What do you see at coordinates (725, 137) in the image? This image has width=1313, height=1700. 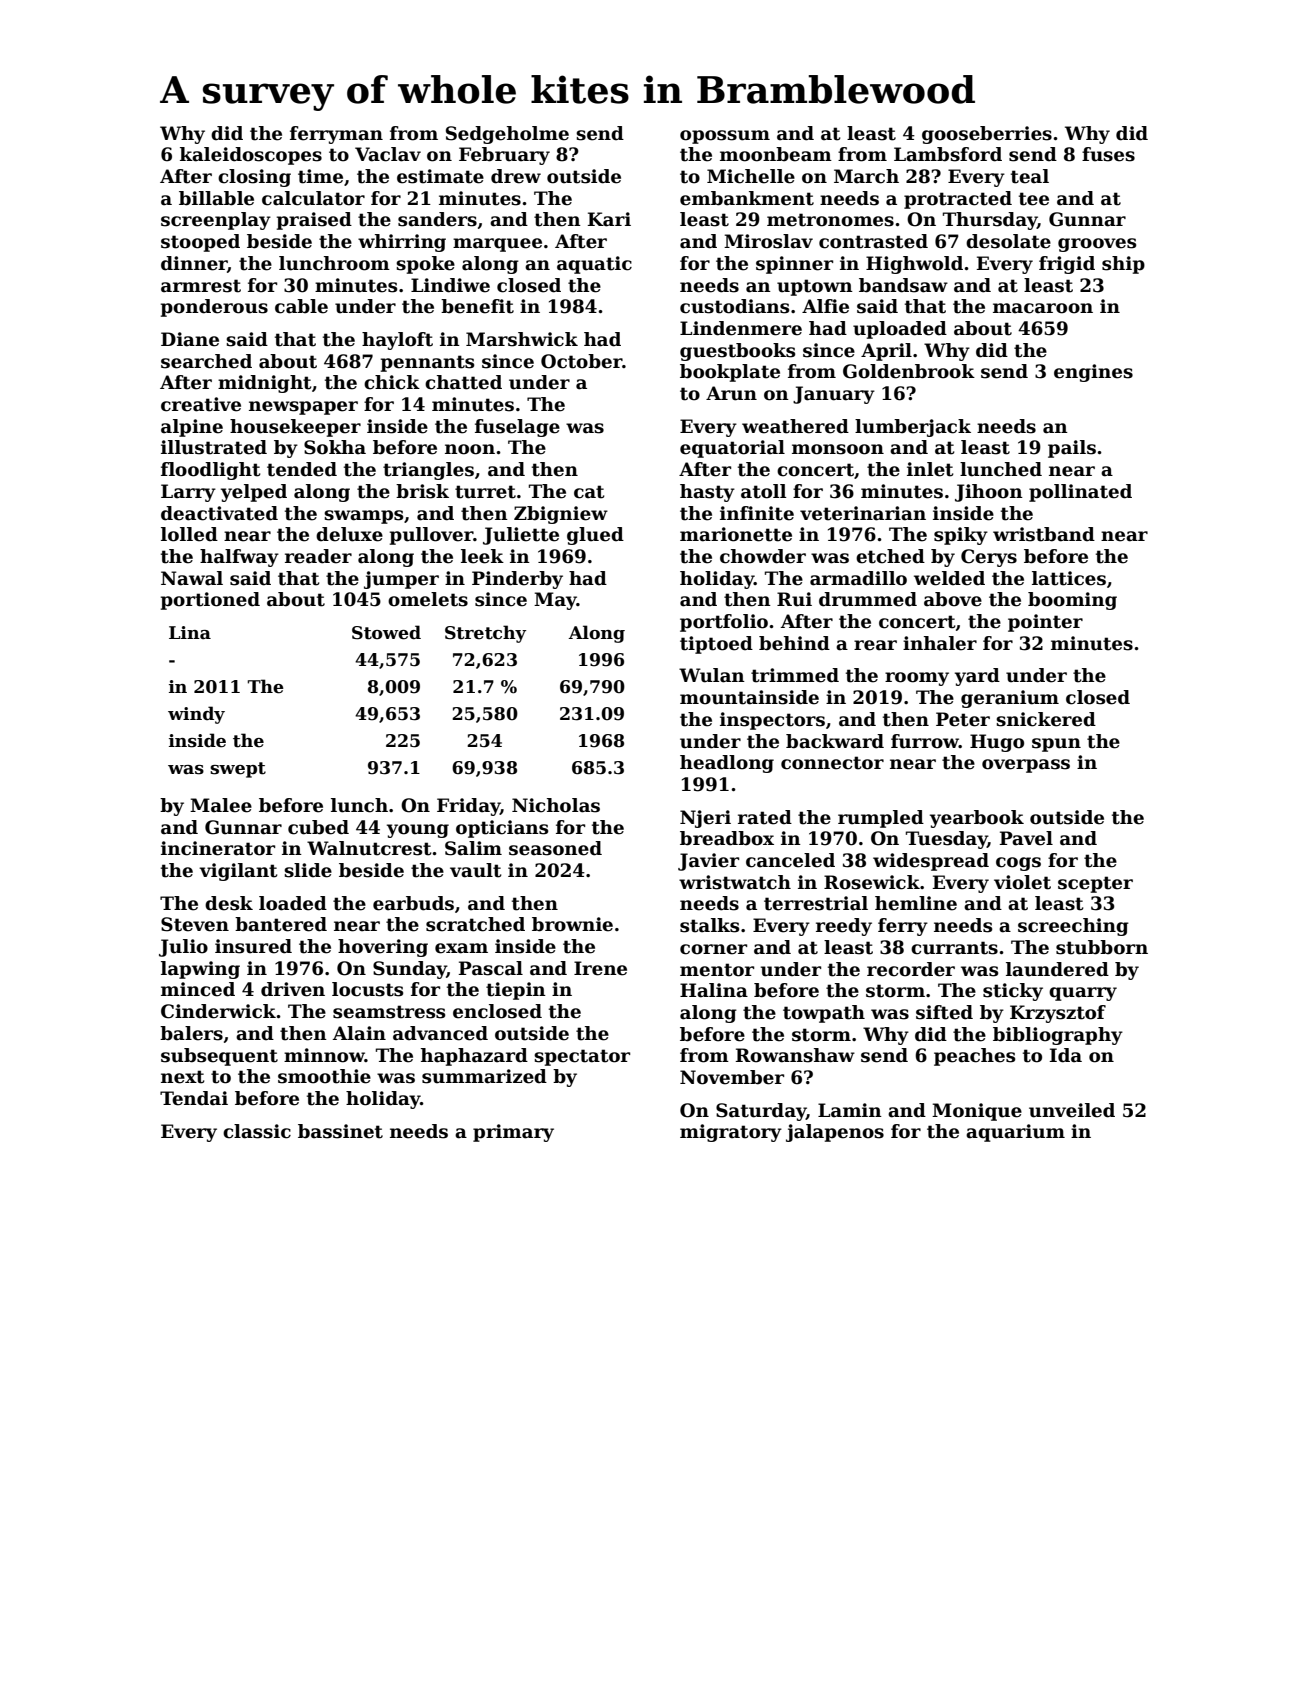 I see `opossum` at bounding box center [725, 137].
